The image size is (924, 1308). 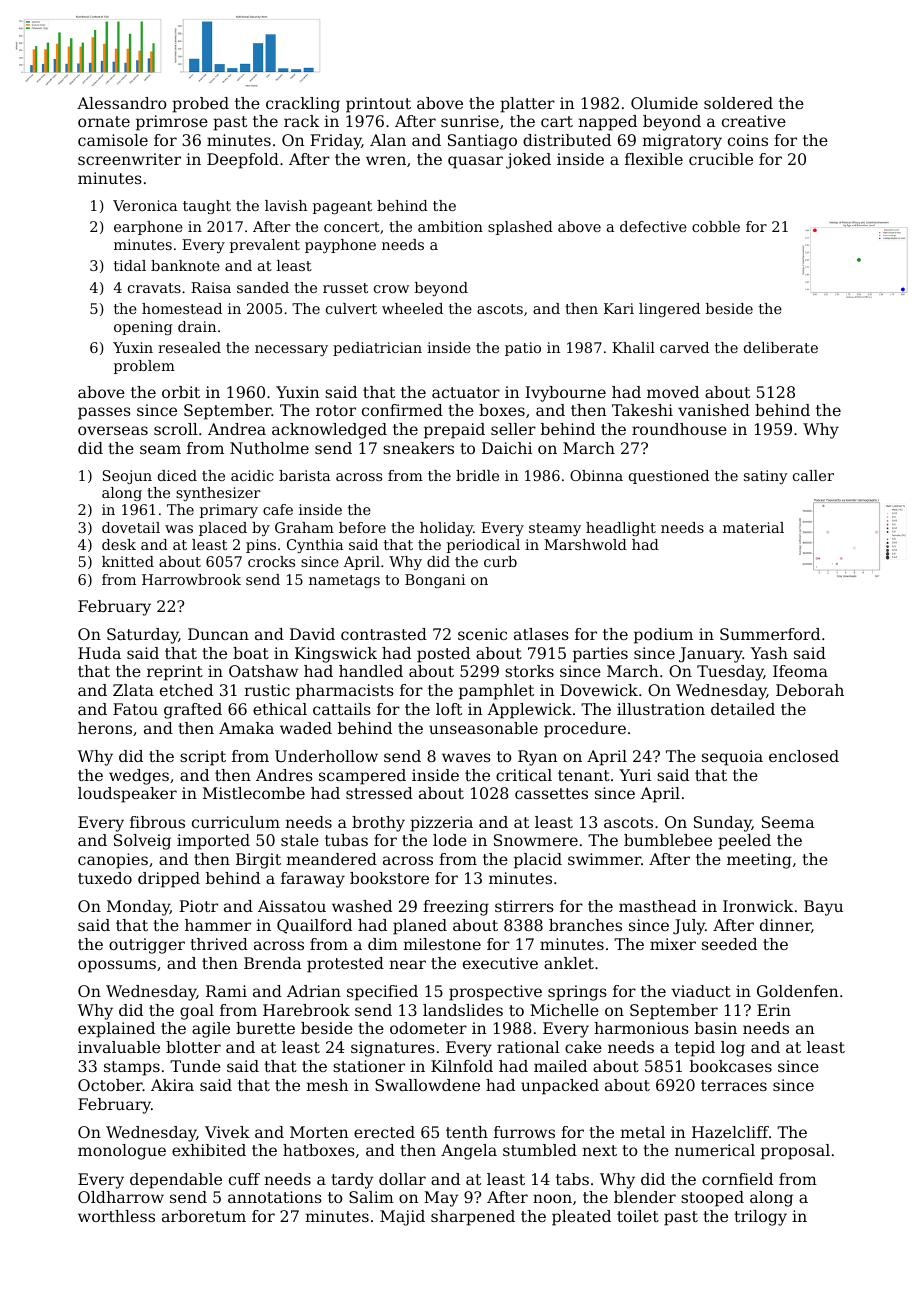 What do you see at coordinates (701, 991) in the screenshot?
I see `viaduct` at bounding box center [701, 991].
